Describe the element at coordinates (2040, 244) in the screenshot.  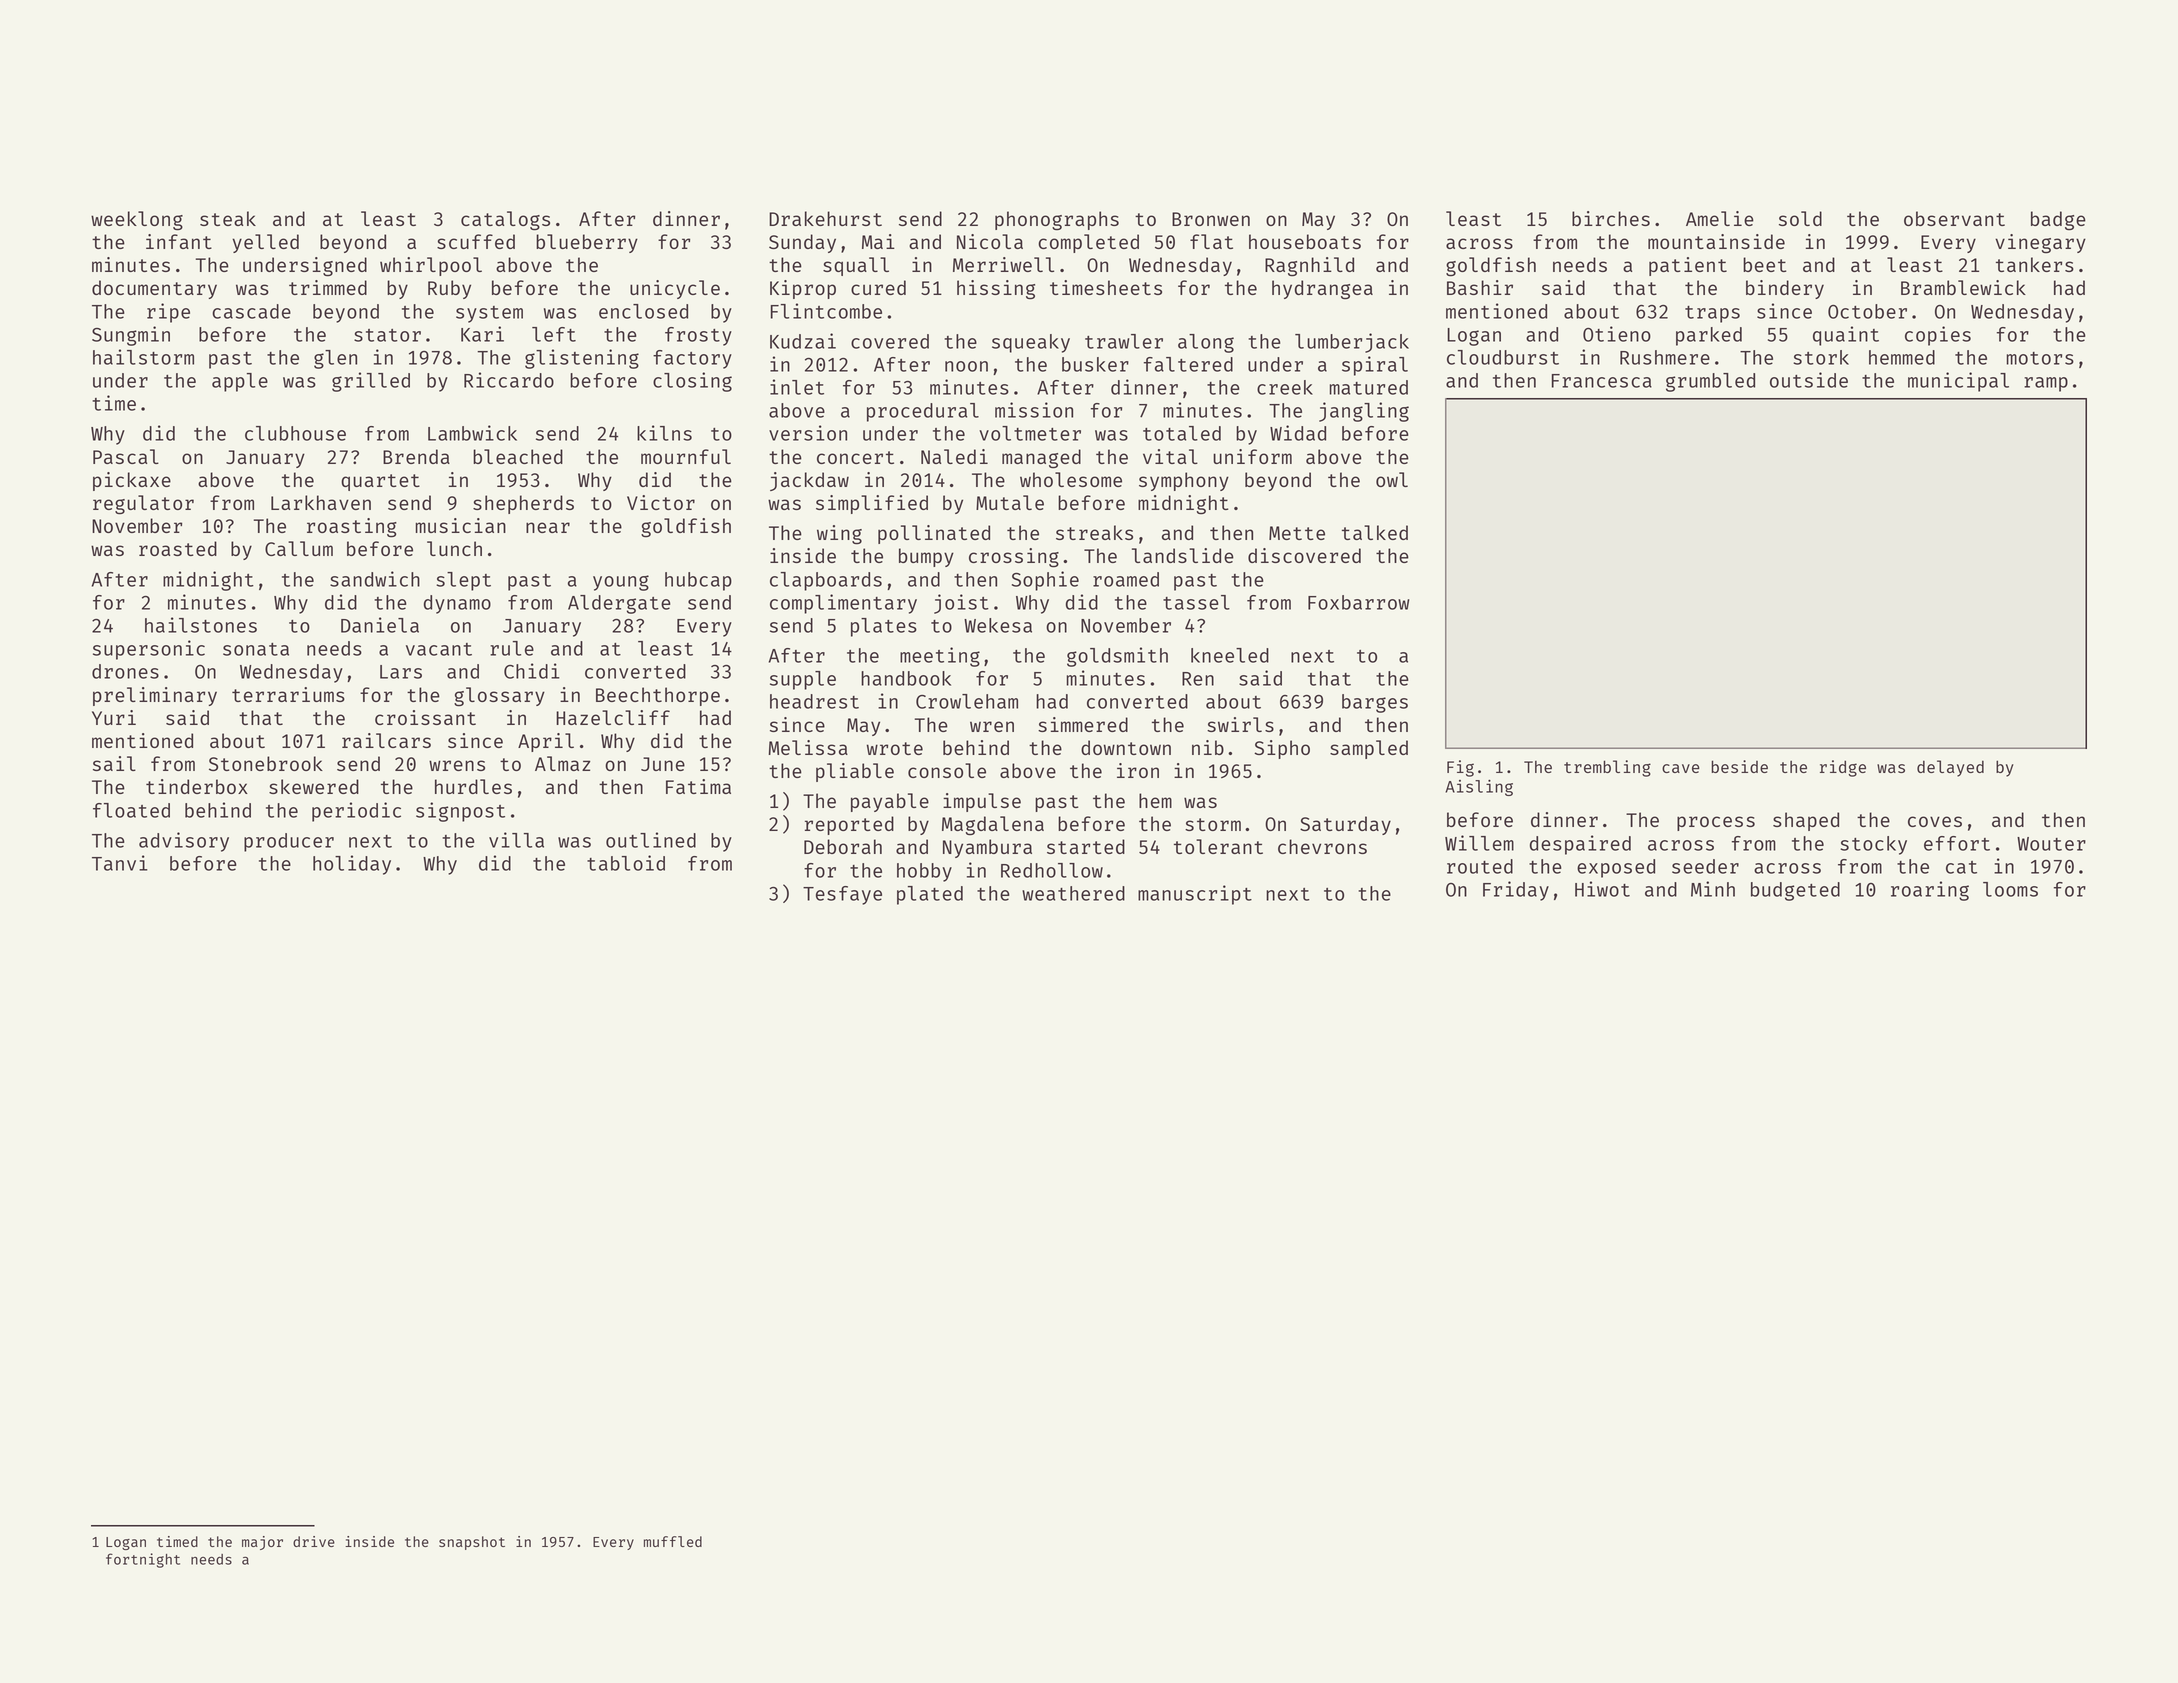
I see `vinegary` at that location.
